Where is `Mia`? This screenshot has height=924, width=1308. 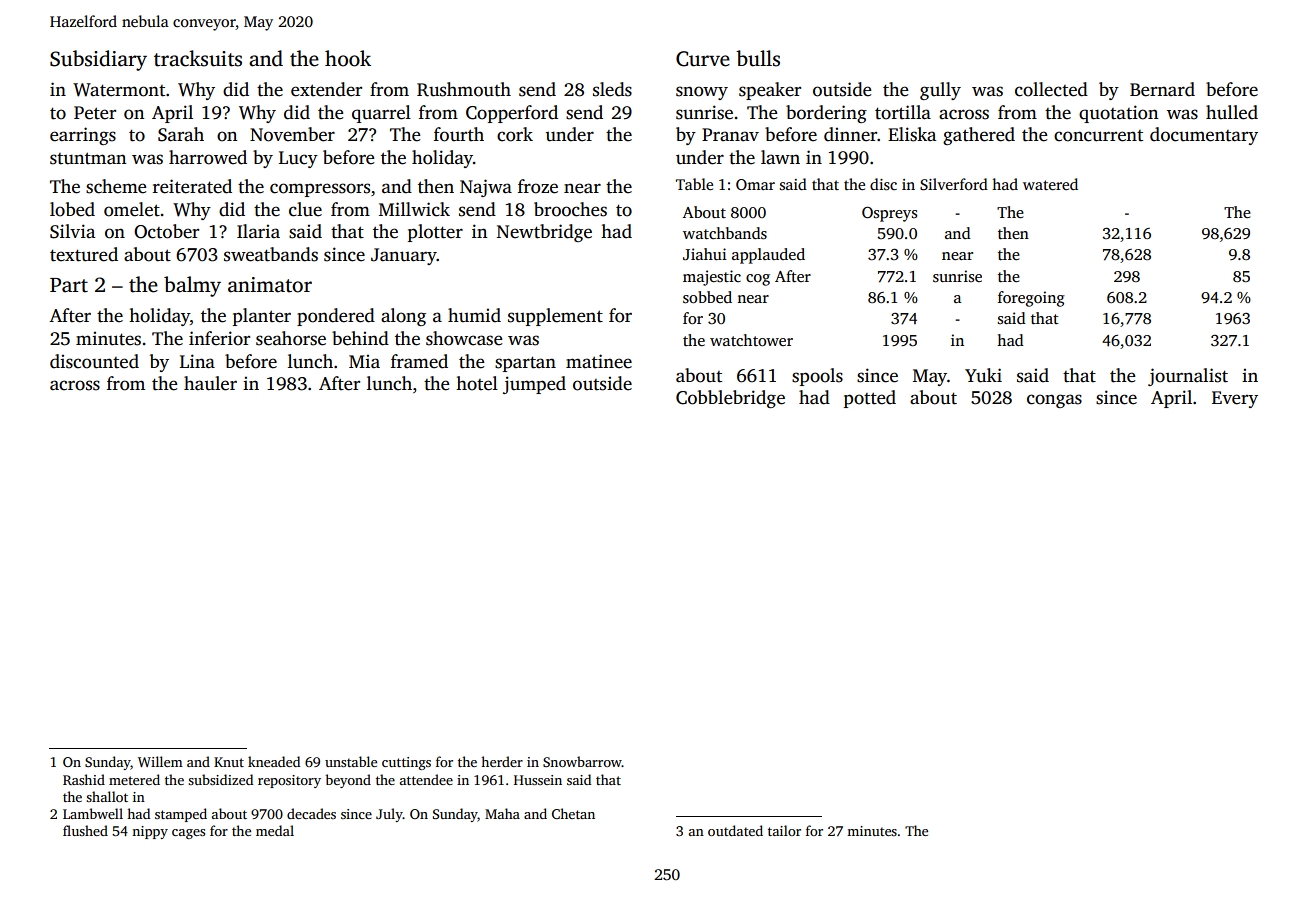 Mia is located at coordinates (364, 361).
